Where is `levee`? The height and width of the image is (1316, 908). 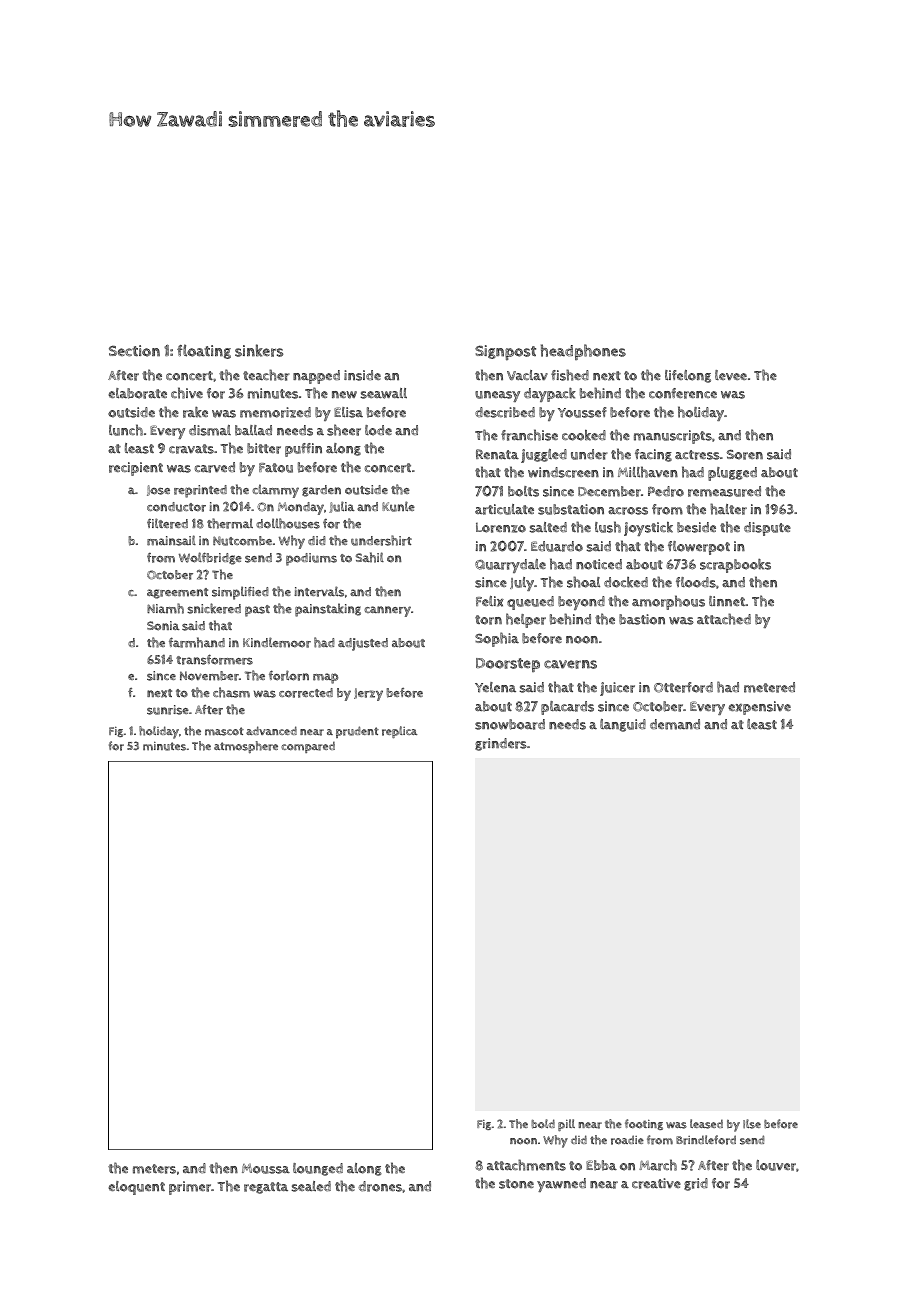 levee is located at coordinates (731, 375).
